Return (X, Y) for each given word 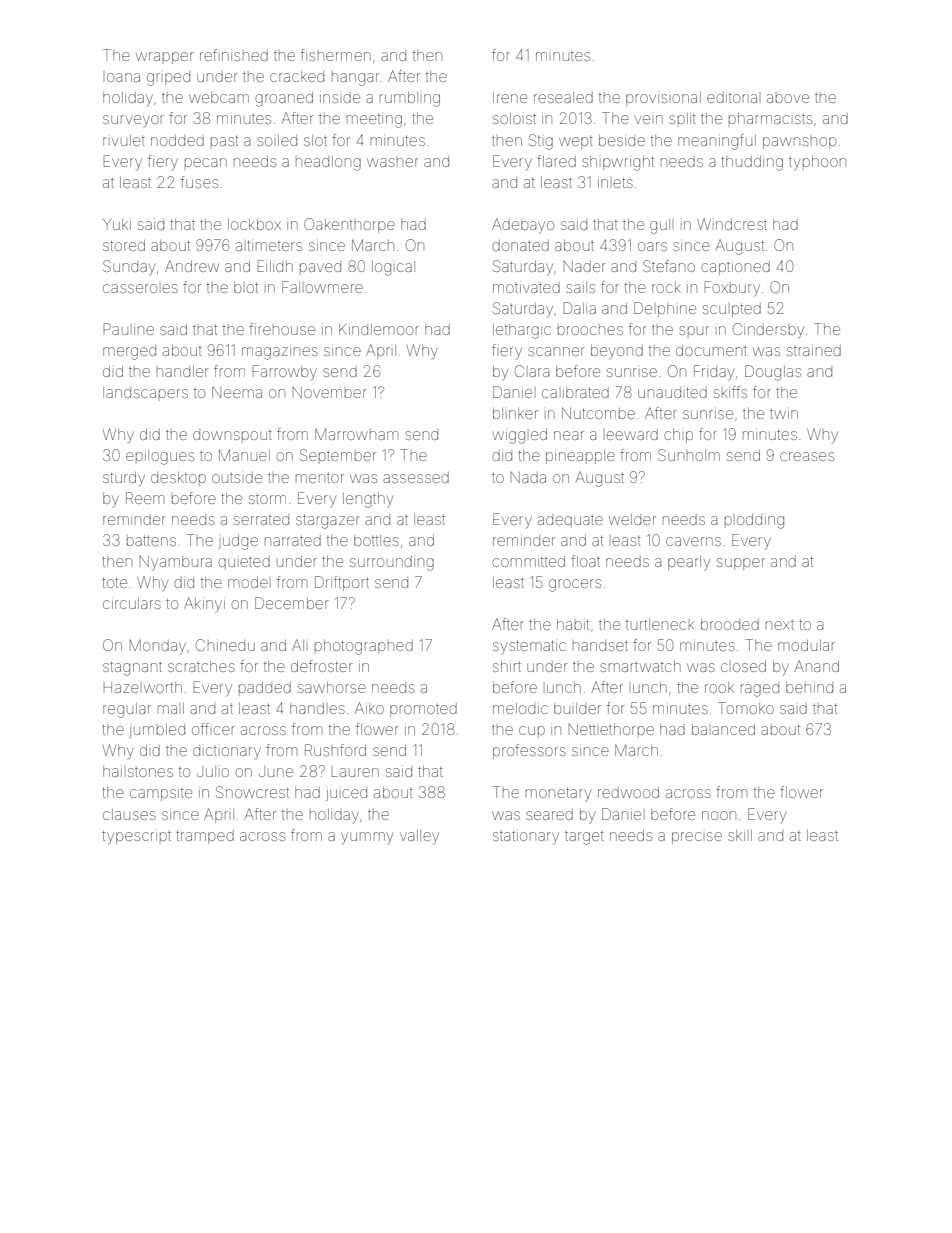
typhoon (817, 163)
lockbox (254, 224)
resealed (563, 97)
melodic (520, 708)
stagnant (132, 668)
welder (632, 519)
